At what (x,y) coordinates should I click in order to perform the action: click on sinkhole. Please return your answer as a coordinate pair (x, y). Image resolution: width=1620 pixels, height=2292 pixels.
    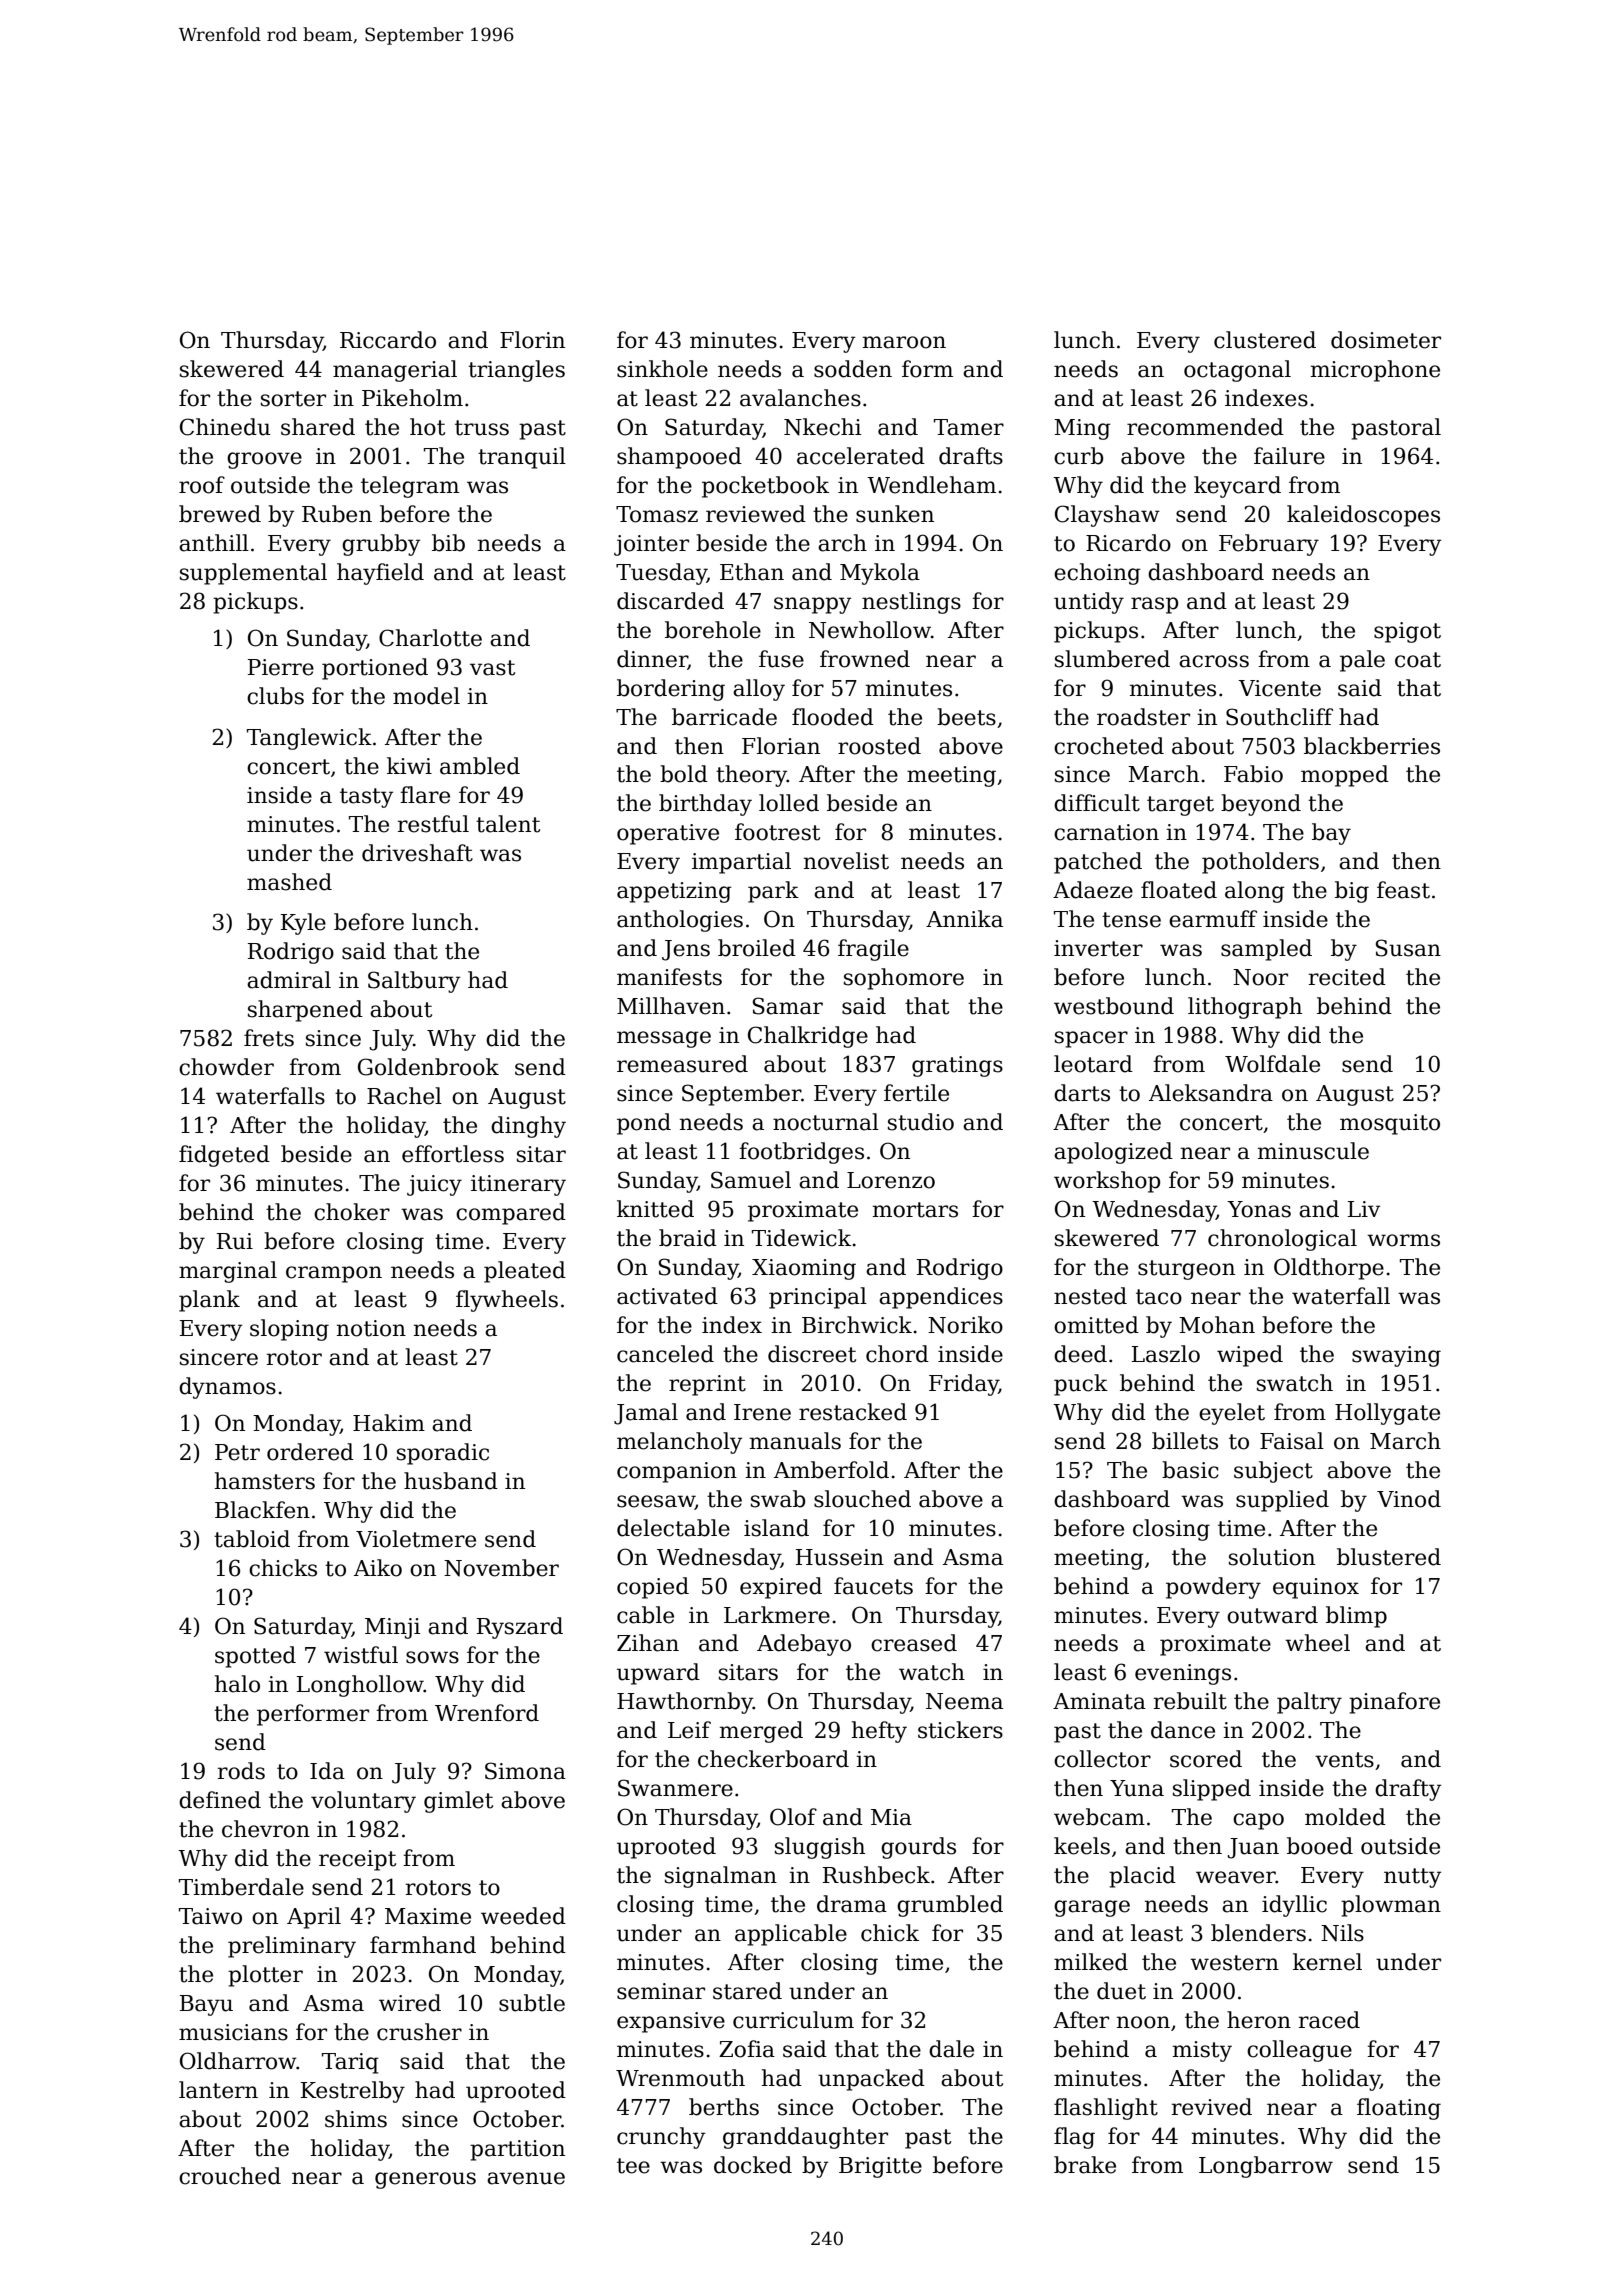
    Looking at the image, I should click on (662, 369).
